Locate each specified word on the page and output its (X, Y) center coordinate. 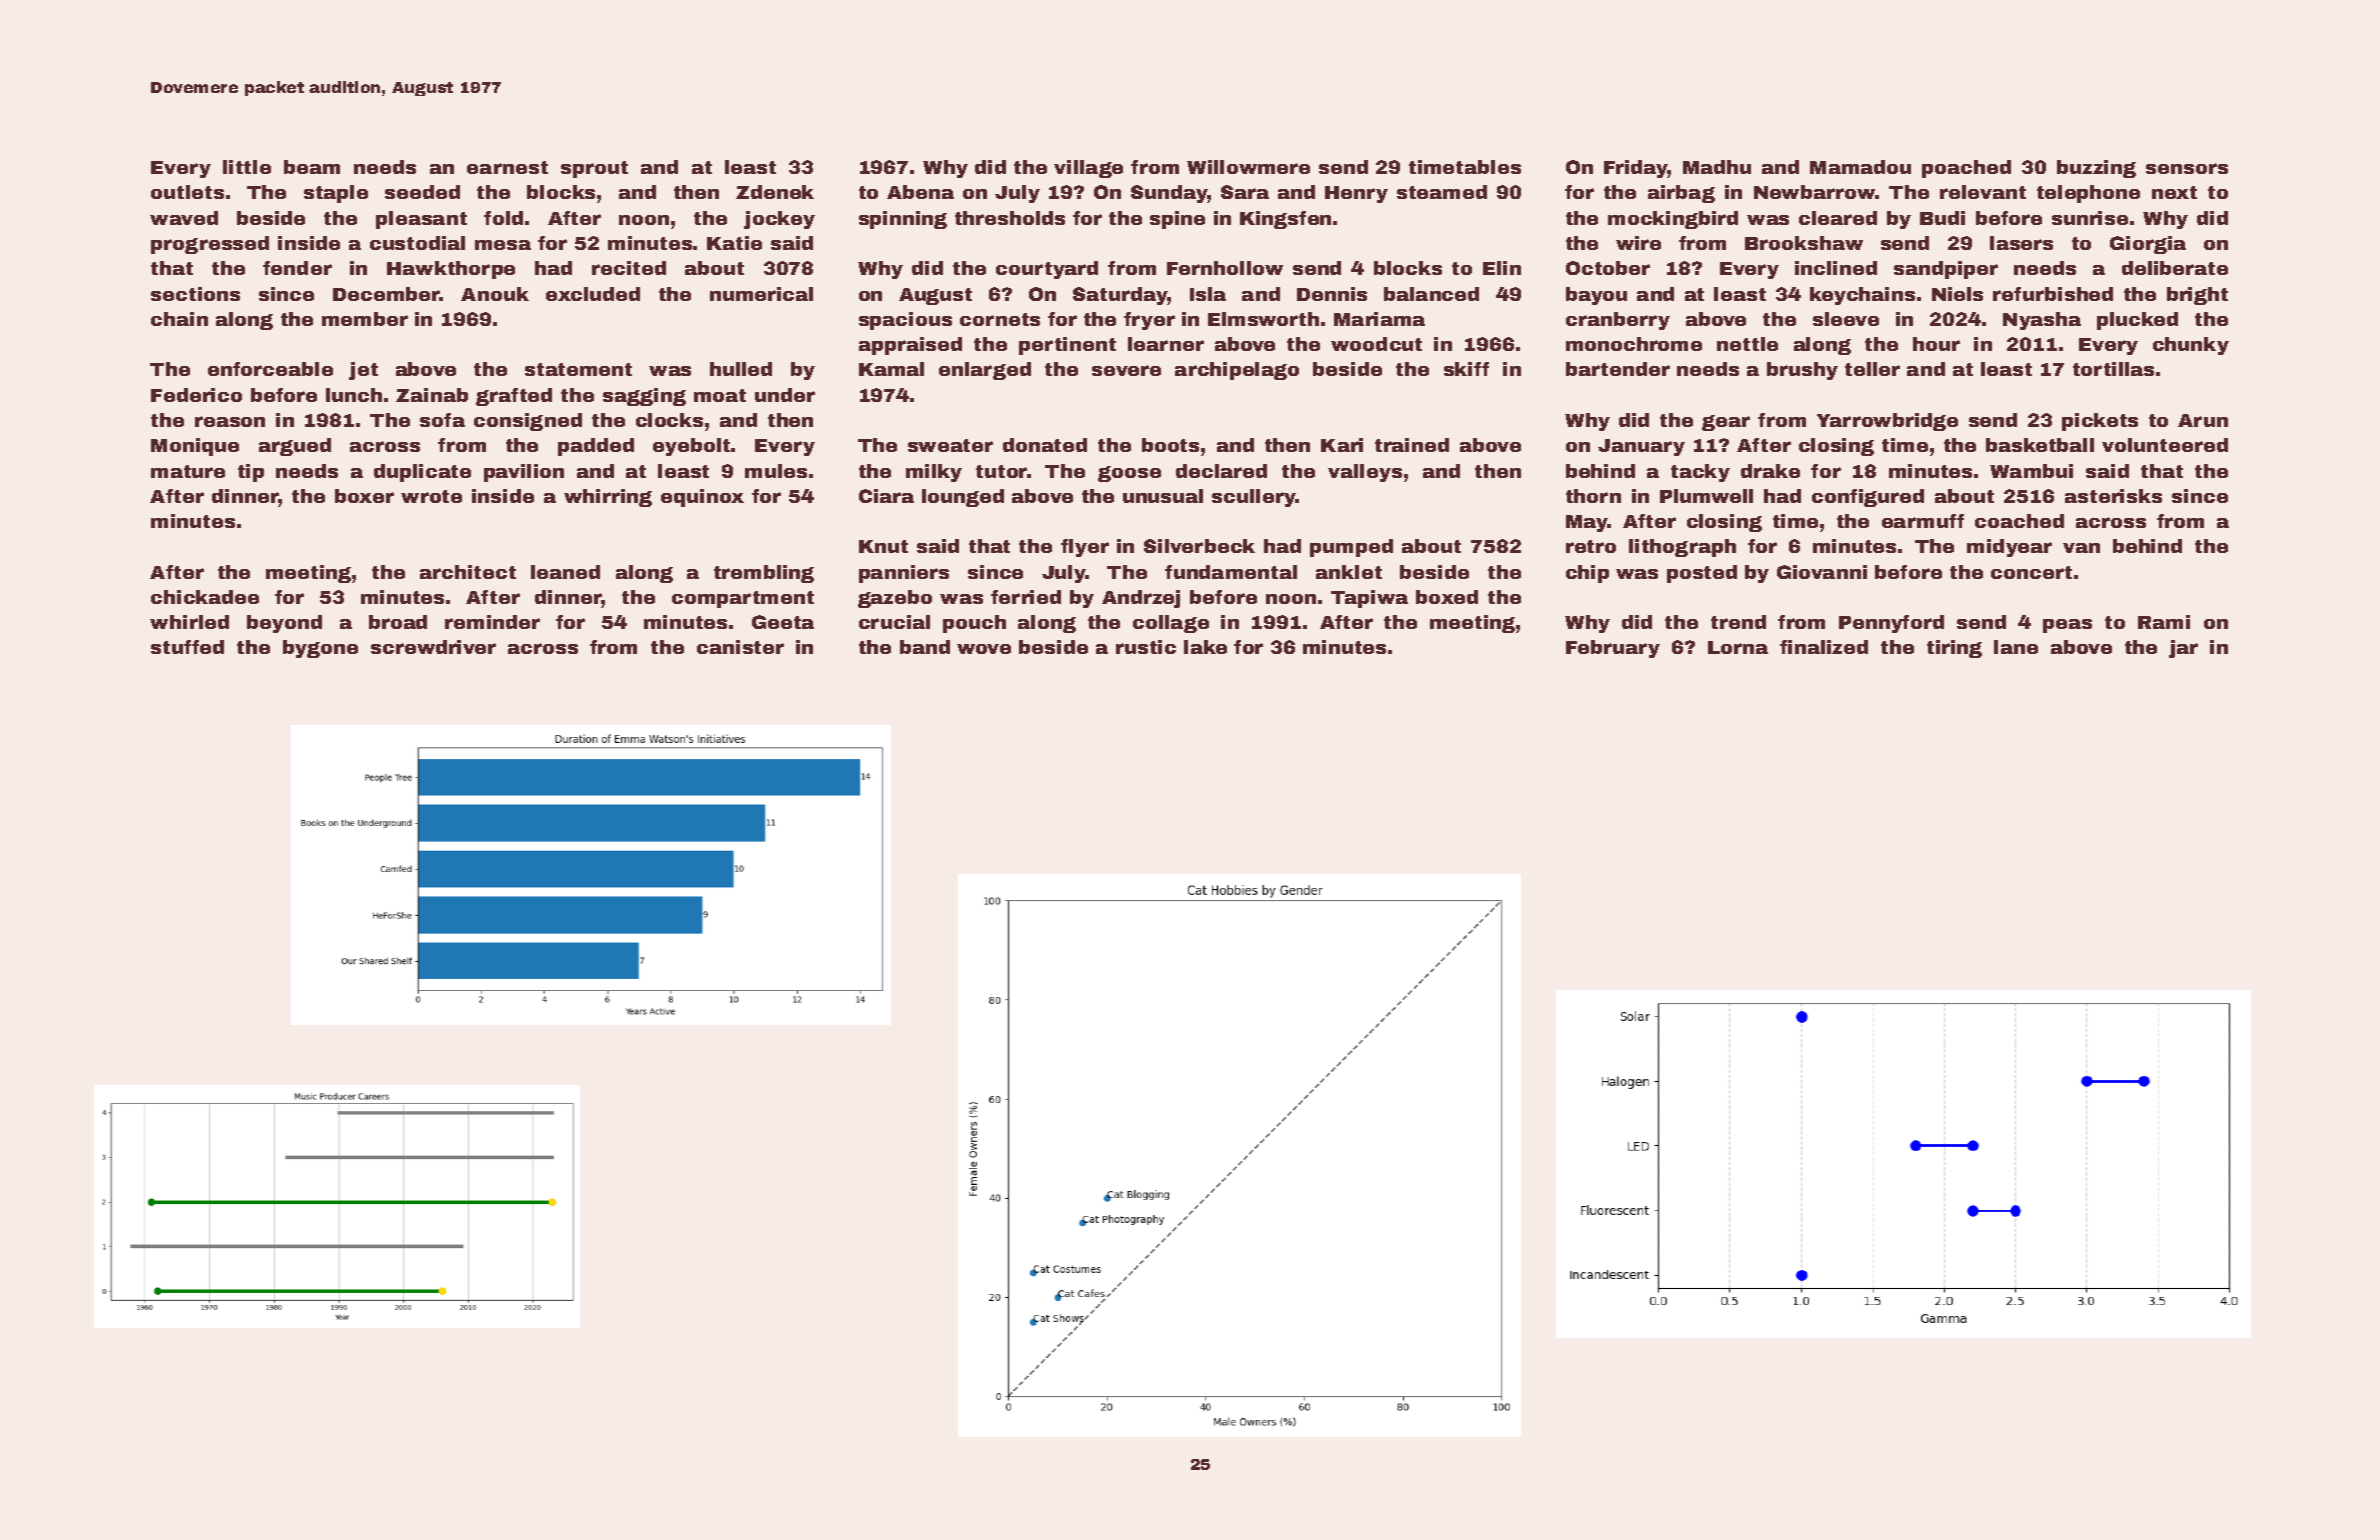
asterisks (2113, 496)
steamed (1442, 192)
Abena (920, 192)
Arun (2203, 420)
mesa (503, 245)
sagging (644, 397)
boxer (364, 496)
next (2174, 192)
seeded (422, 192)
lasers (2021, 243)
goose (1129, 474)
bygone (320, 649)
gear (1726, 423)
